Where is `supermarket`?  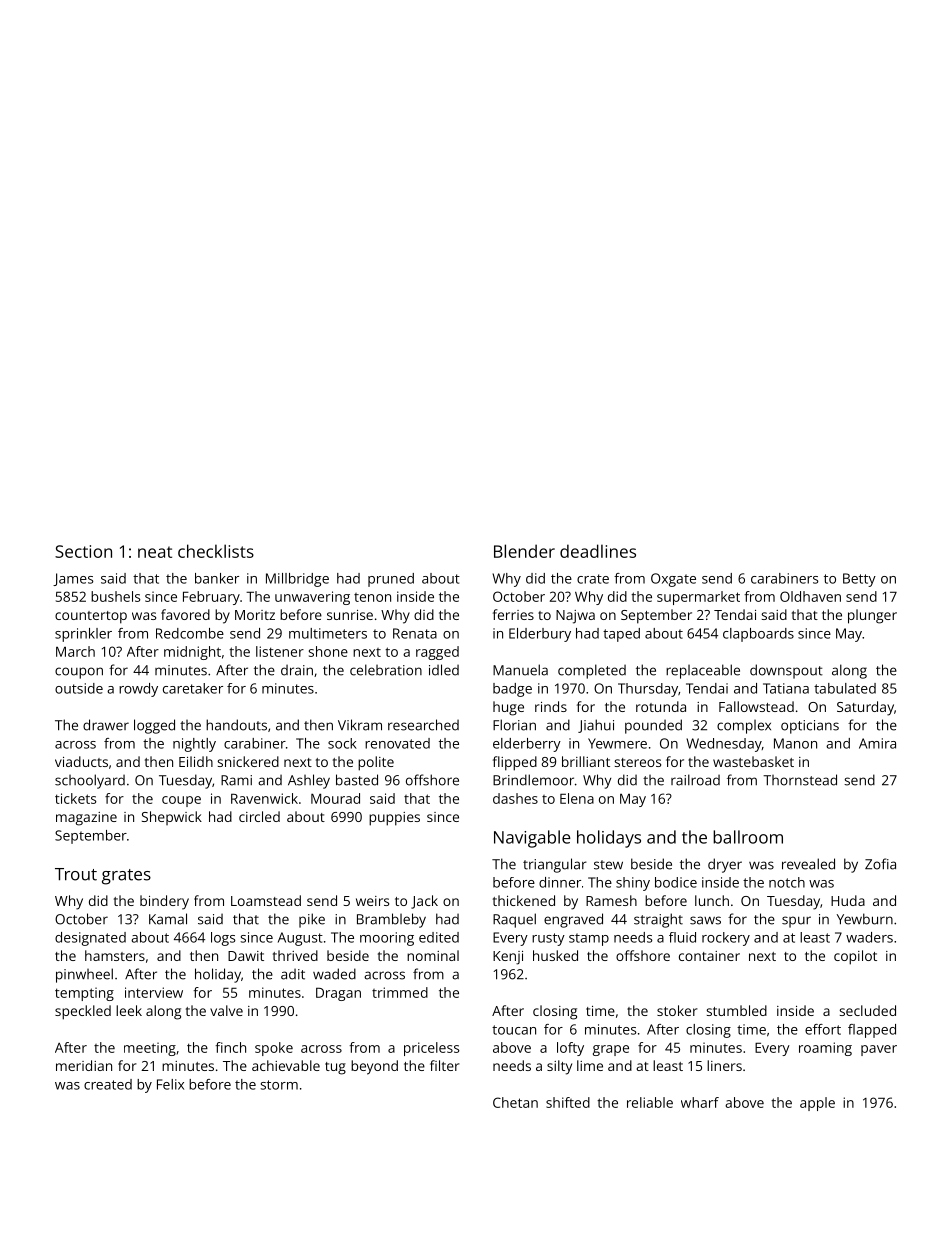
supermarket is located at coordinates (698, 598).
